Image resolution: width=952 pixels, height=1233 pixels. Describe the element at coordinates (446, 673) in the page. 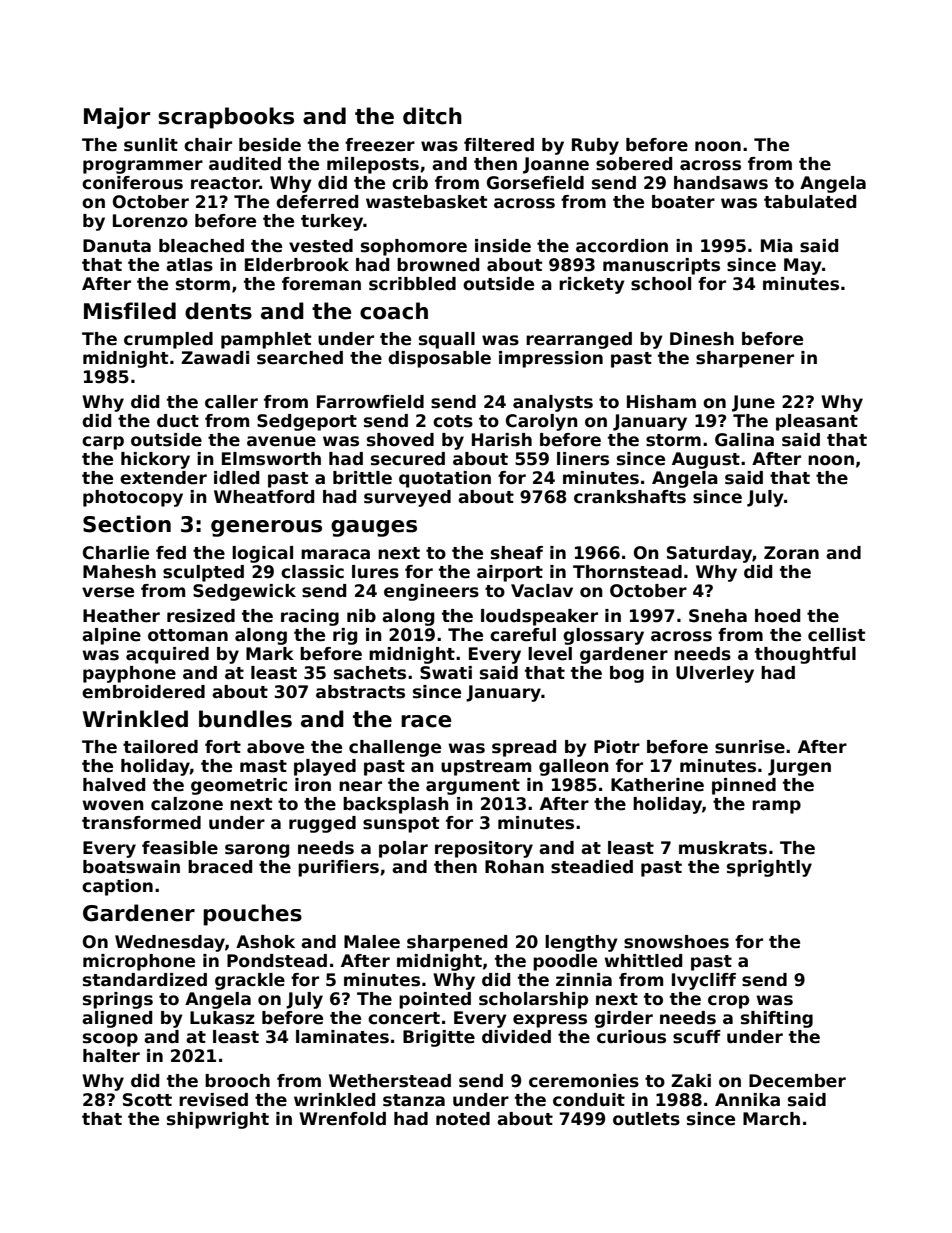

I see `Swati` at that location.
